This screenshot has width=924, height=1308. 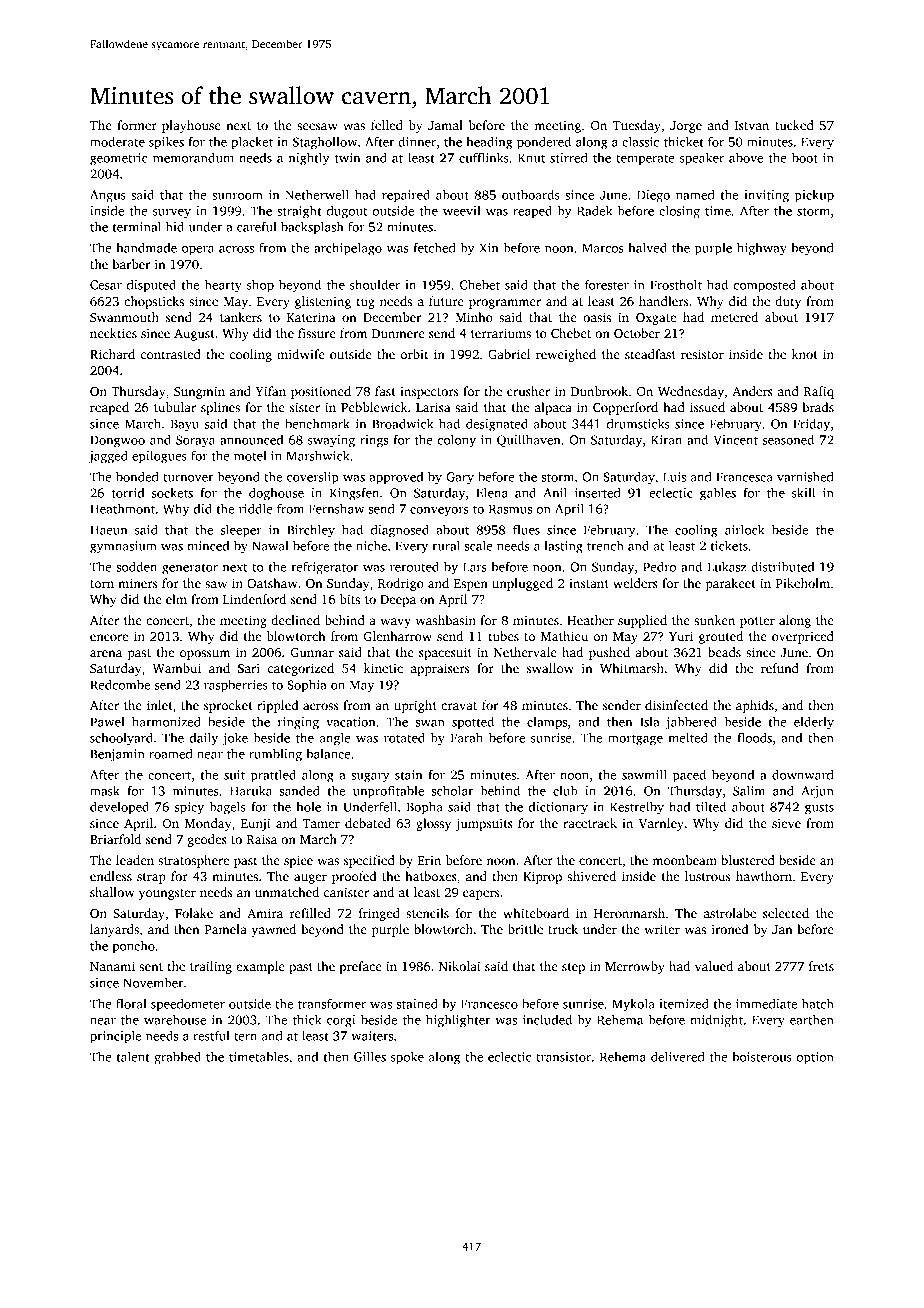 I want to click on racetrack, so click(x=590, y=823).
